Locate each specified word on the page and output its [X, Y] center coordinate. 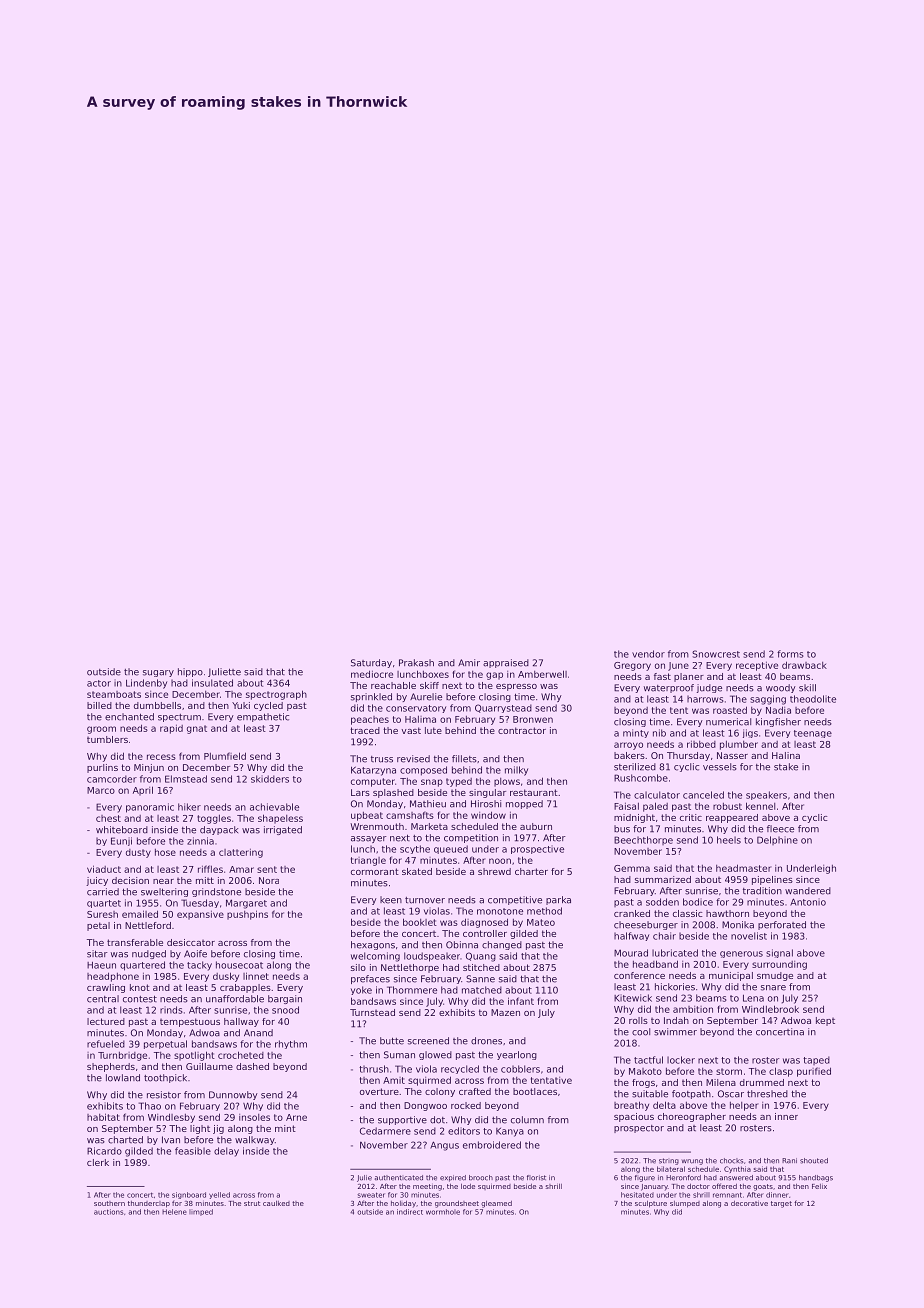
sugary [158, 673]
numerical [728, 722]
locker [681, 1060]
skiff [429, 685]
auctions [109, 1212]
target [781, 1204]
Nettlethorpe [410, 968]
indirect [410, 1212]
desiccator [191, 942]
